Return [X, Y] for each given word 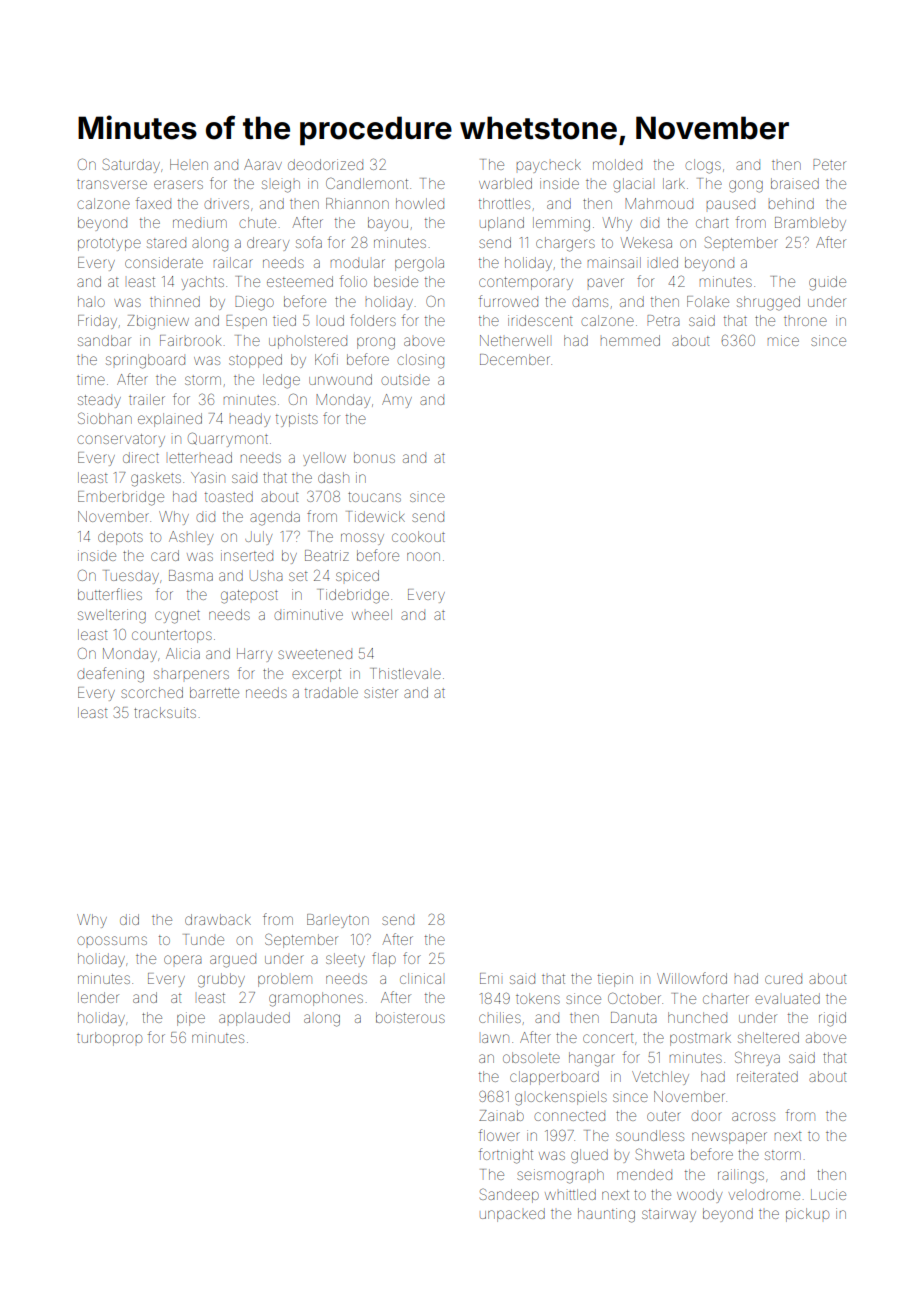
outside [405, 380]
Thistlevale [406, 673]
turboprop [109, 1039]
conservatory [121, 440]
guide [827, 283]
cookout [418, 536]
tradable [331, 692]
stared [166, 243]
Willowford [692, 978]
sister [381, 692]
